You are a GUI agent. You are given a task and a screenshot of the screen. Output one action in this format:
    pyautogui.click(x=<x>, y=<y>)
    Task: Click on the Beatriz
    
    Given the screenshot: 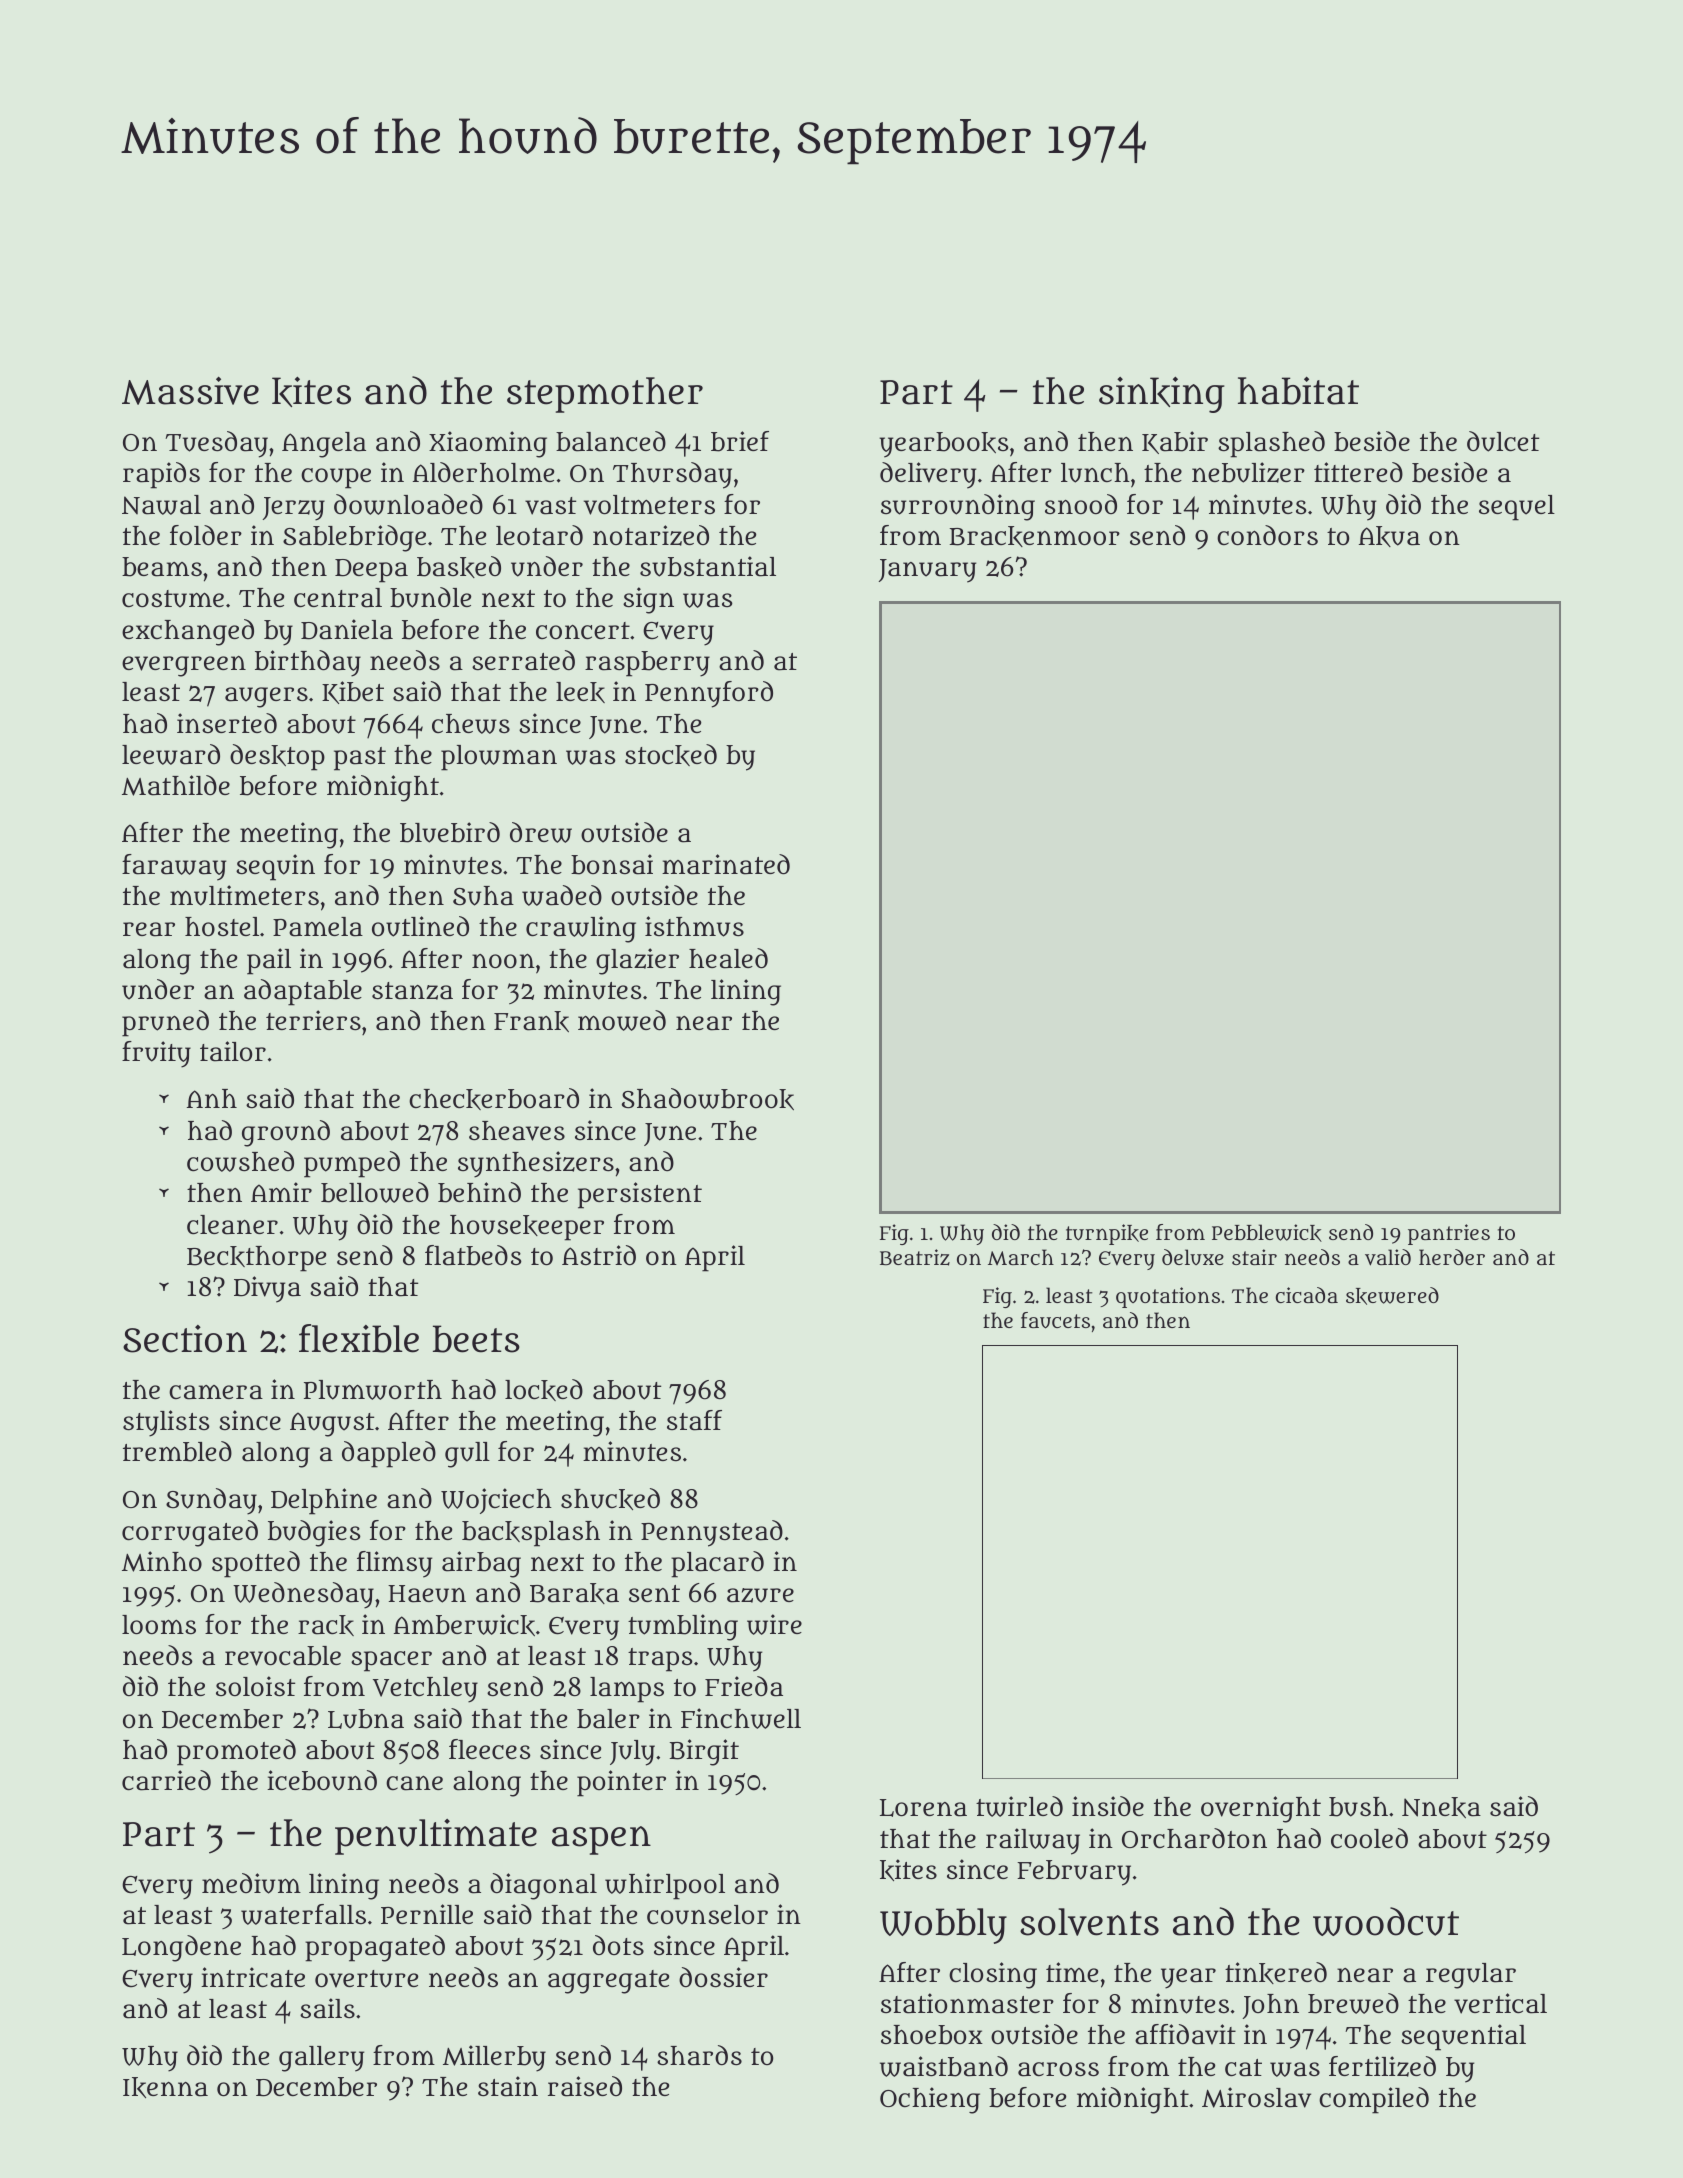 What is the action you would take?
    pyautogui.click(x=915, y=1257)
